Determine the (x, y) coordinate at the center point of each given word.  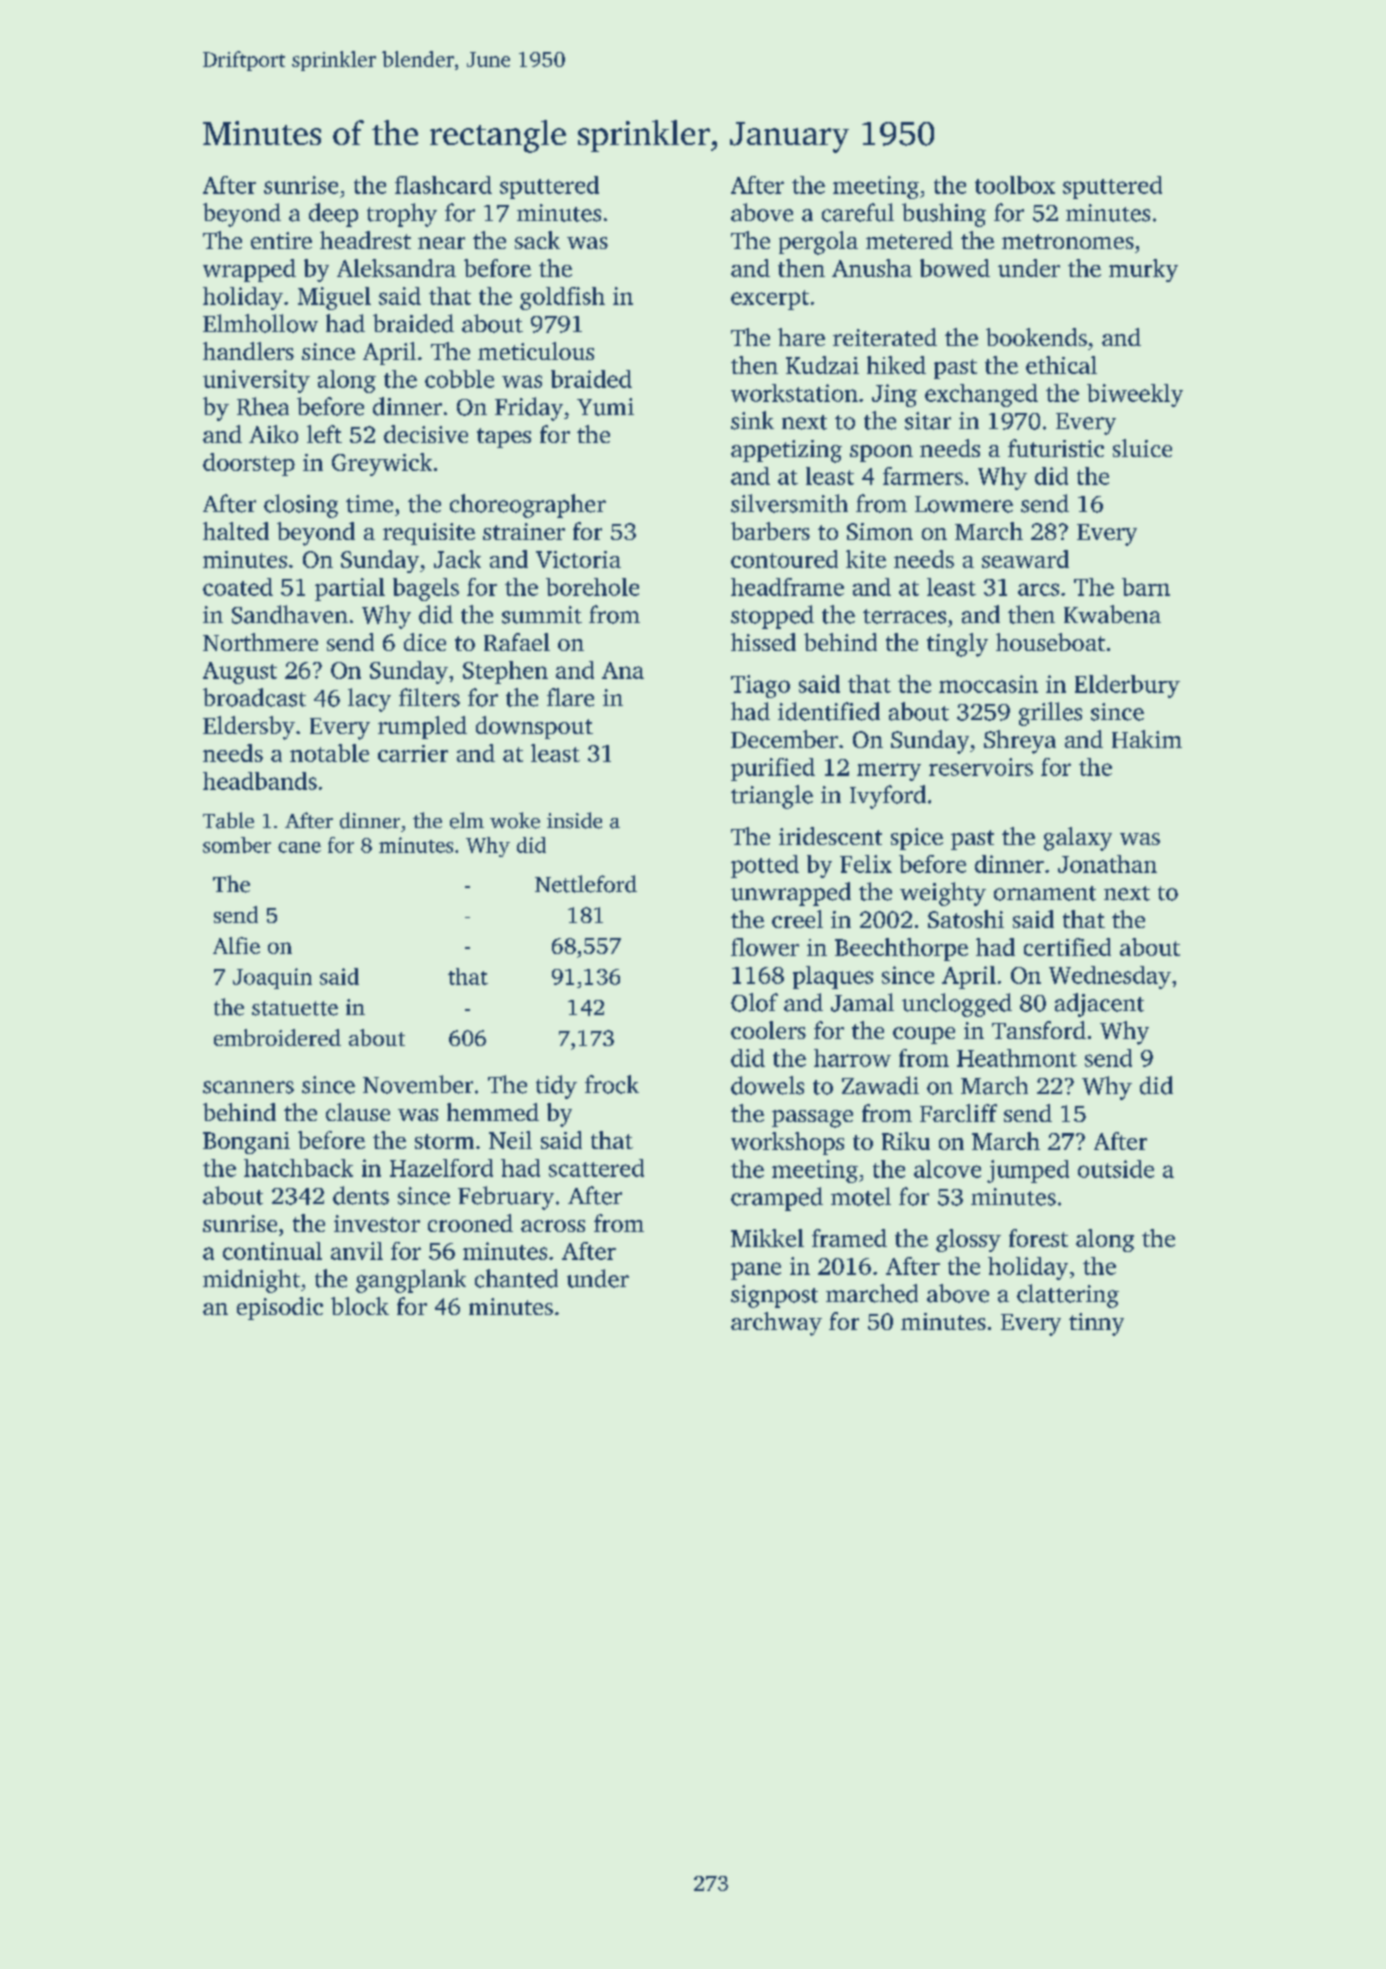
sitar (928, 421)
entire (281, 240)
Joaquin (272, 978)
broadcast (254, 697)
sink (752, 420)
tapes (504, 438)
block (360, 1306)
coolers (768, 1030)
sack (537, 240)
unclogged (957, 1005)
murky (1143, 270)
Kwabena (1112, 614)
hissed (763, 642)
